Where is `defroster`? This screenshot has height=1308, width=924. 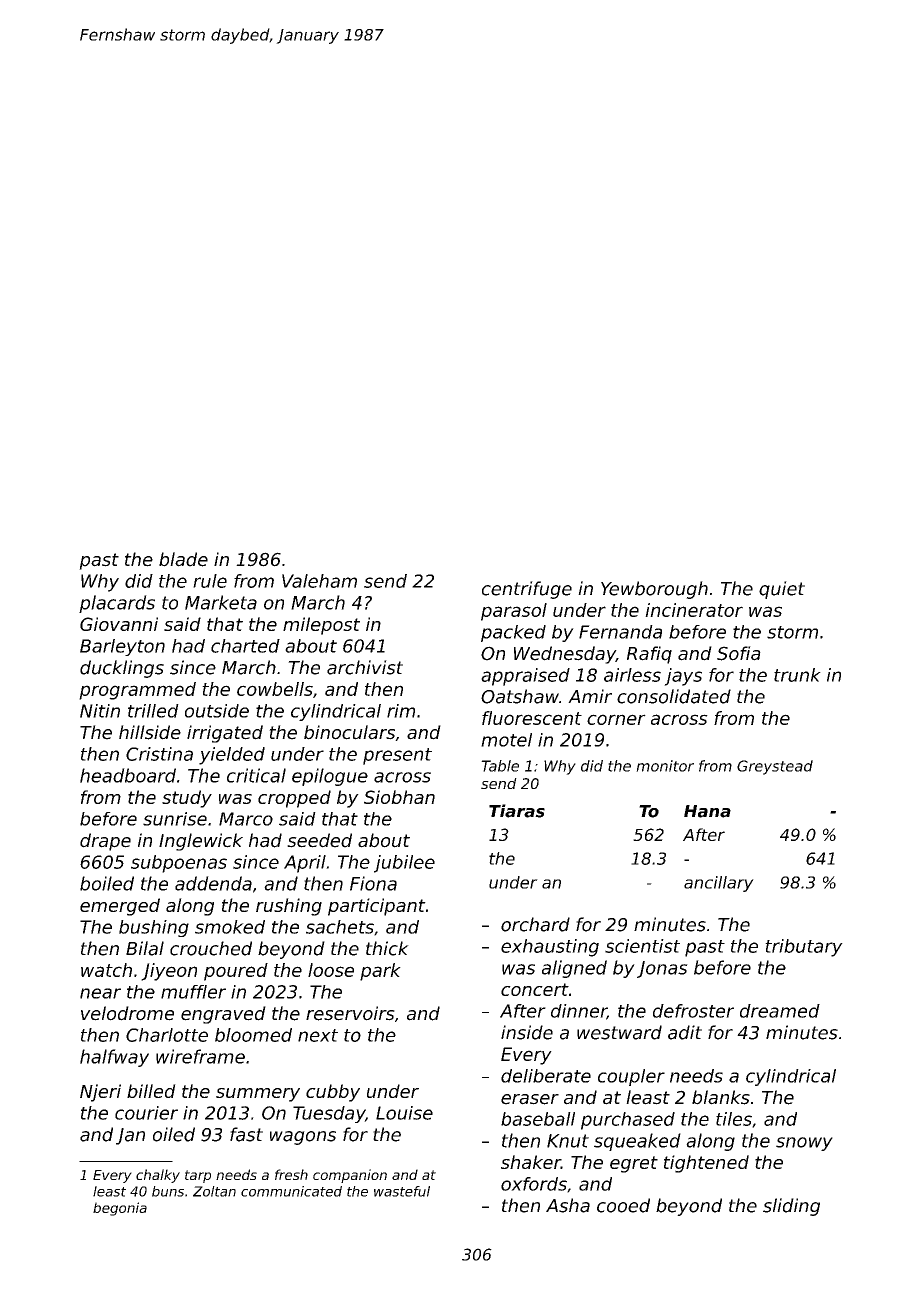
defroster is located at coordinates (693, 1011).
